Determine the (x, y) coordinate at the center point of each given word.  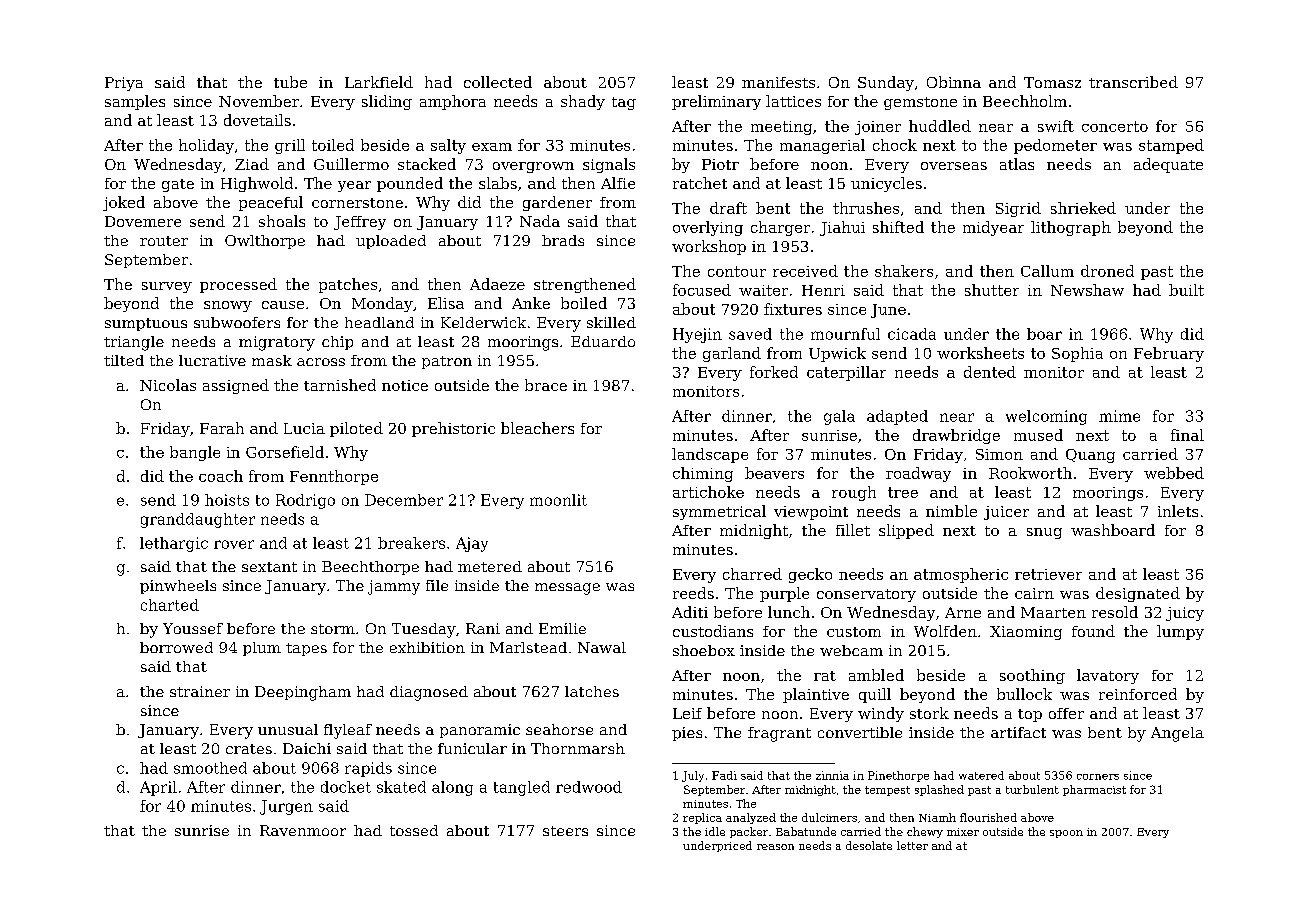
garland (732, 354)
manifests (778, 82)
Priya (124, 84)
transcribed (1133, 82)
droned (1107, 271)
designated (1138, 594)
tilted (124, 360)
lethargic (174, 544)
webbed (1174, 473)
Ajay (472, 544)
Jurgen (286, 807)
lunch (789, 612)
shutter (992, 290)
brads (563, 240)
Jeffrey (360, 223)
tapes (306, 649)
